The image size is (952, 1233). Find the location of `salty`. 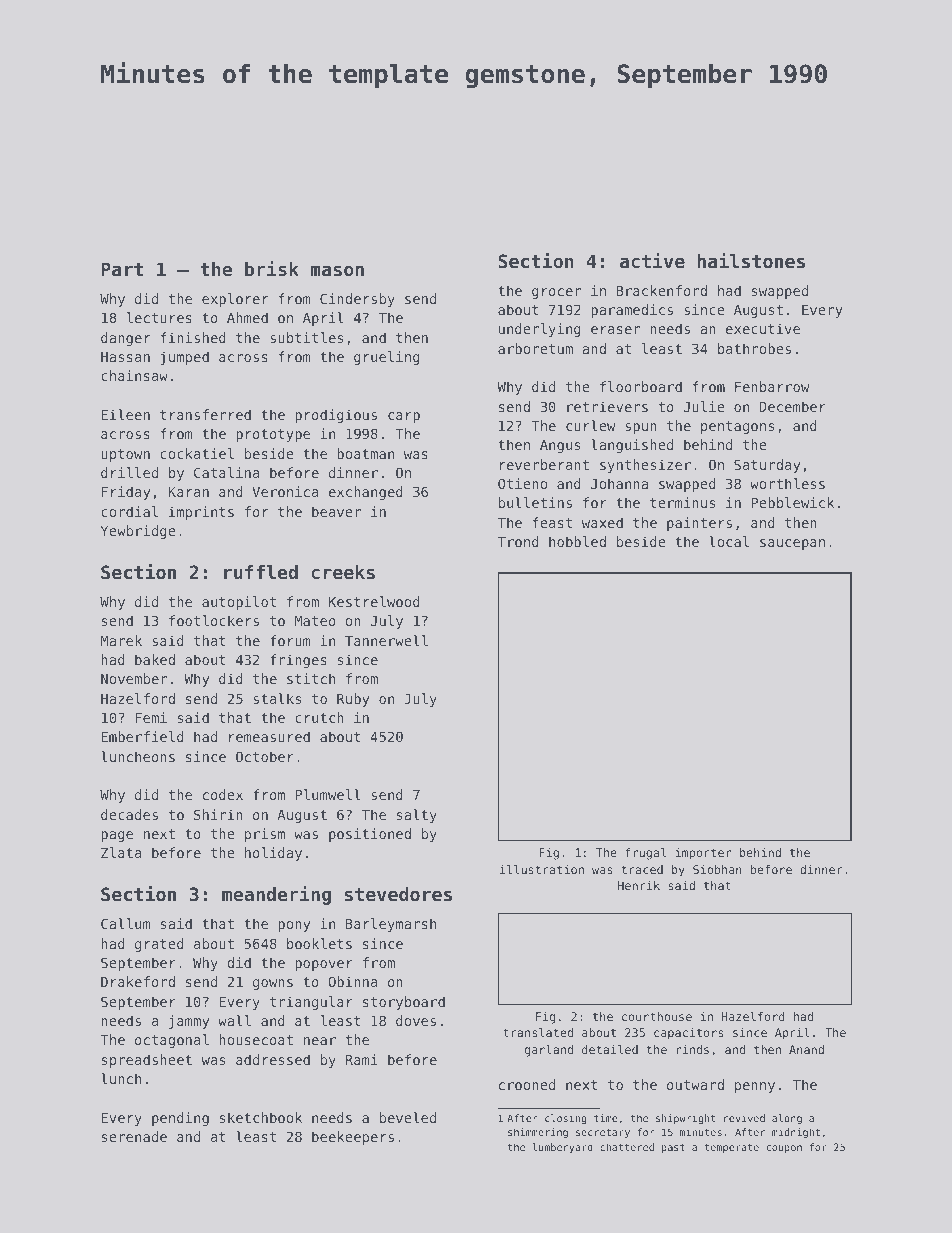

salty is located at coordinates (417, 816).
